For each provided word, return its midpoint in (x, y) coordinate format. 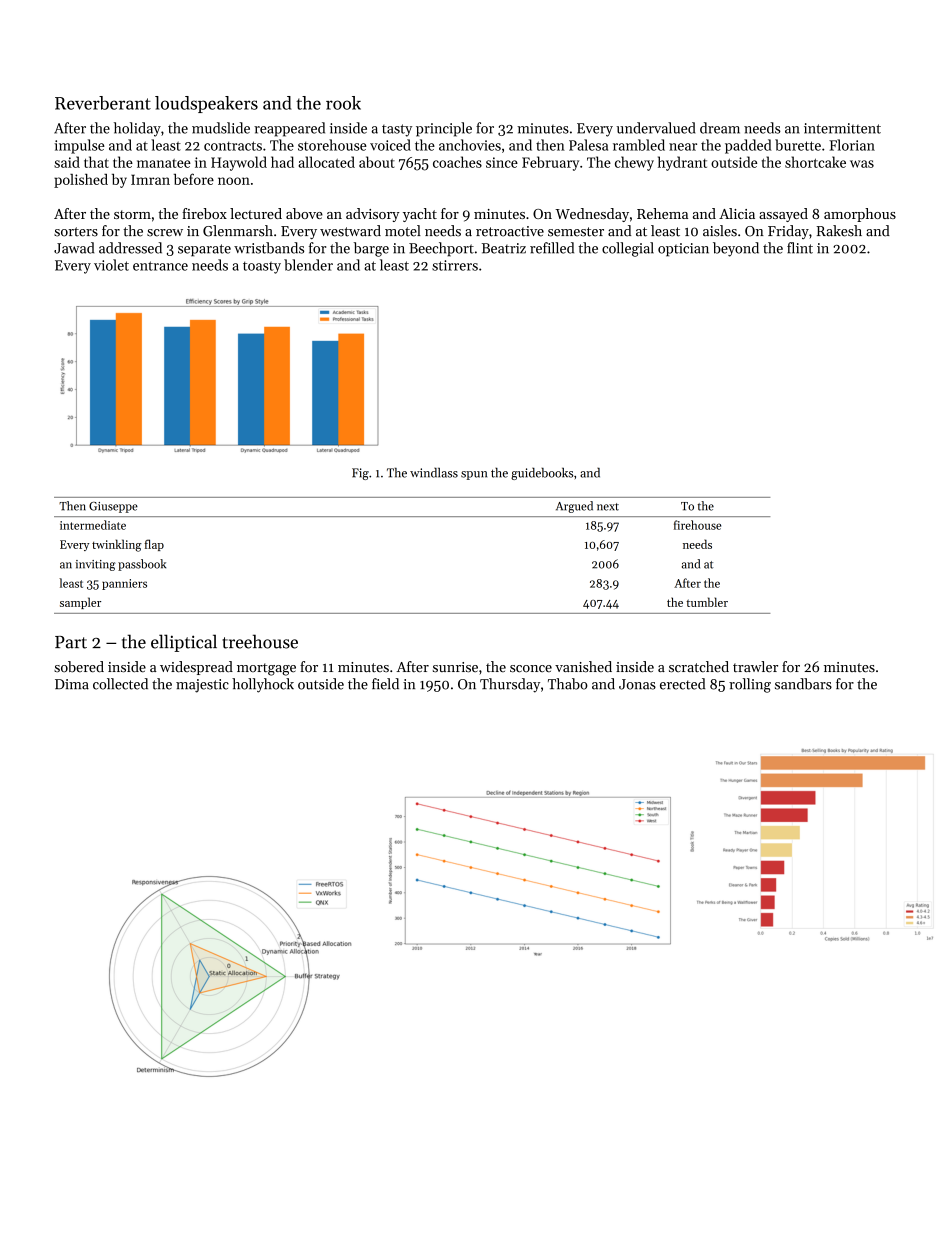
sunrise (455, 667)
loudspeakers (206, 104)
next (608, 507)
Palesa (588, 145)
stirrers (455, 265)
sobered (79, 667)
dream (720, 128)
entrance (160, 266)
